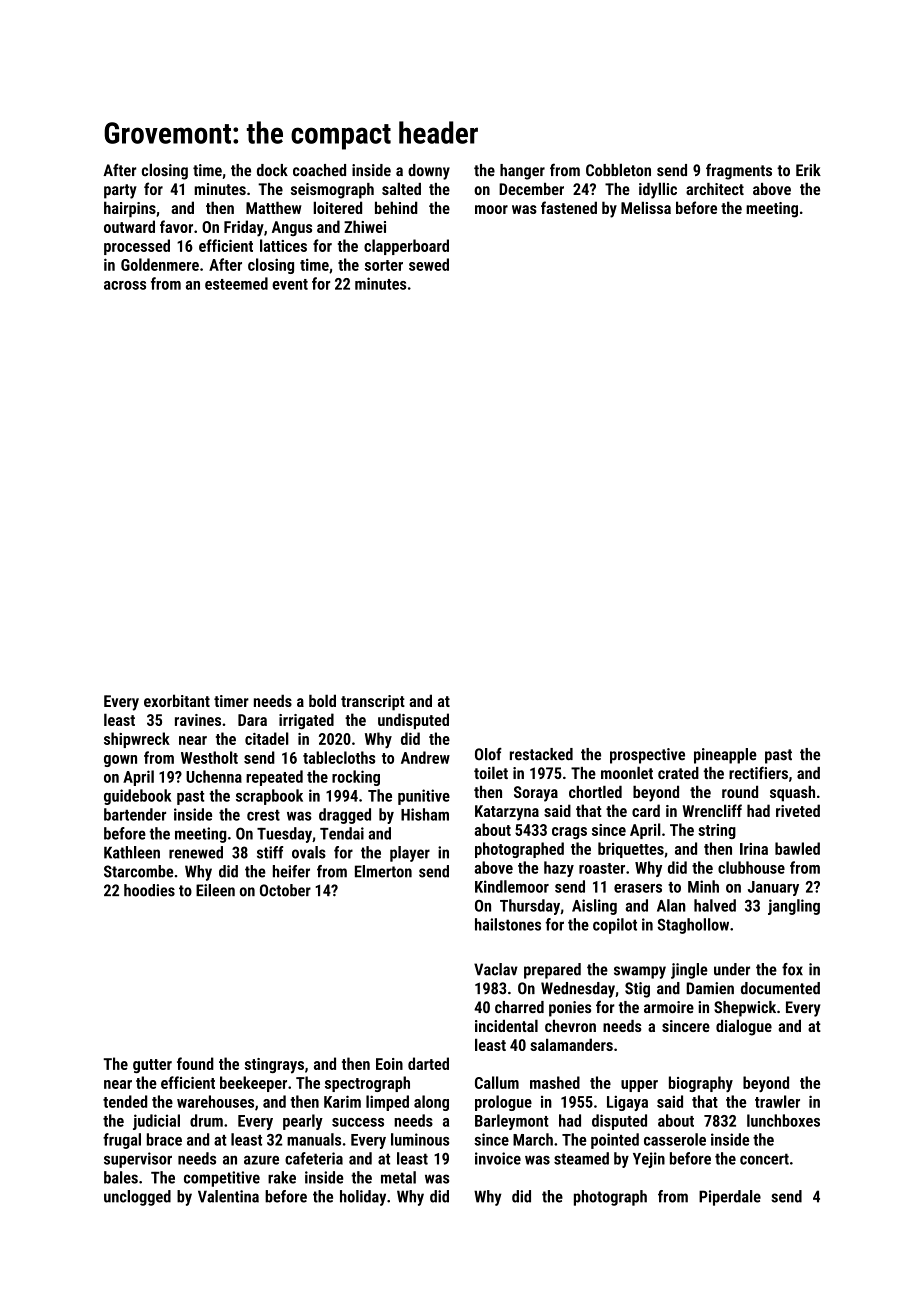 Image resolution: width=924 pixels, height=1308 pixels. I want to click on across, so click(125, 285).
